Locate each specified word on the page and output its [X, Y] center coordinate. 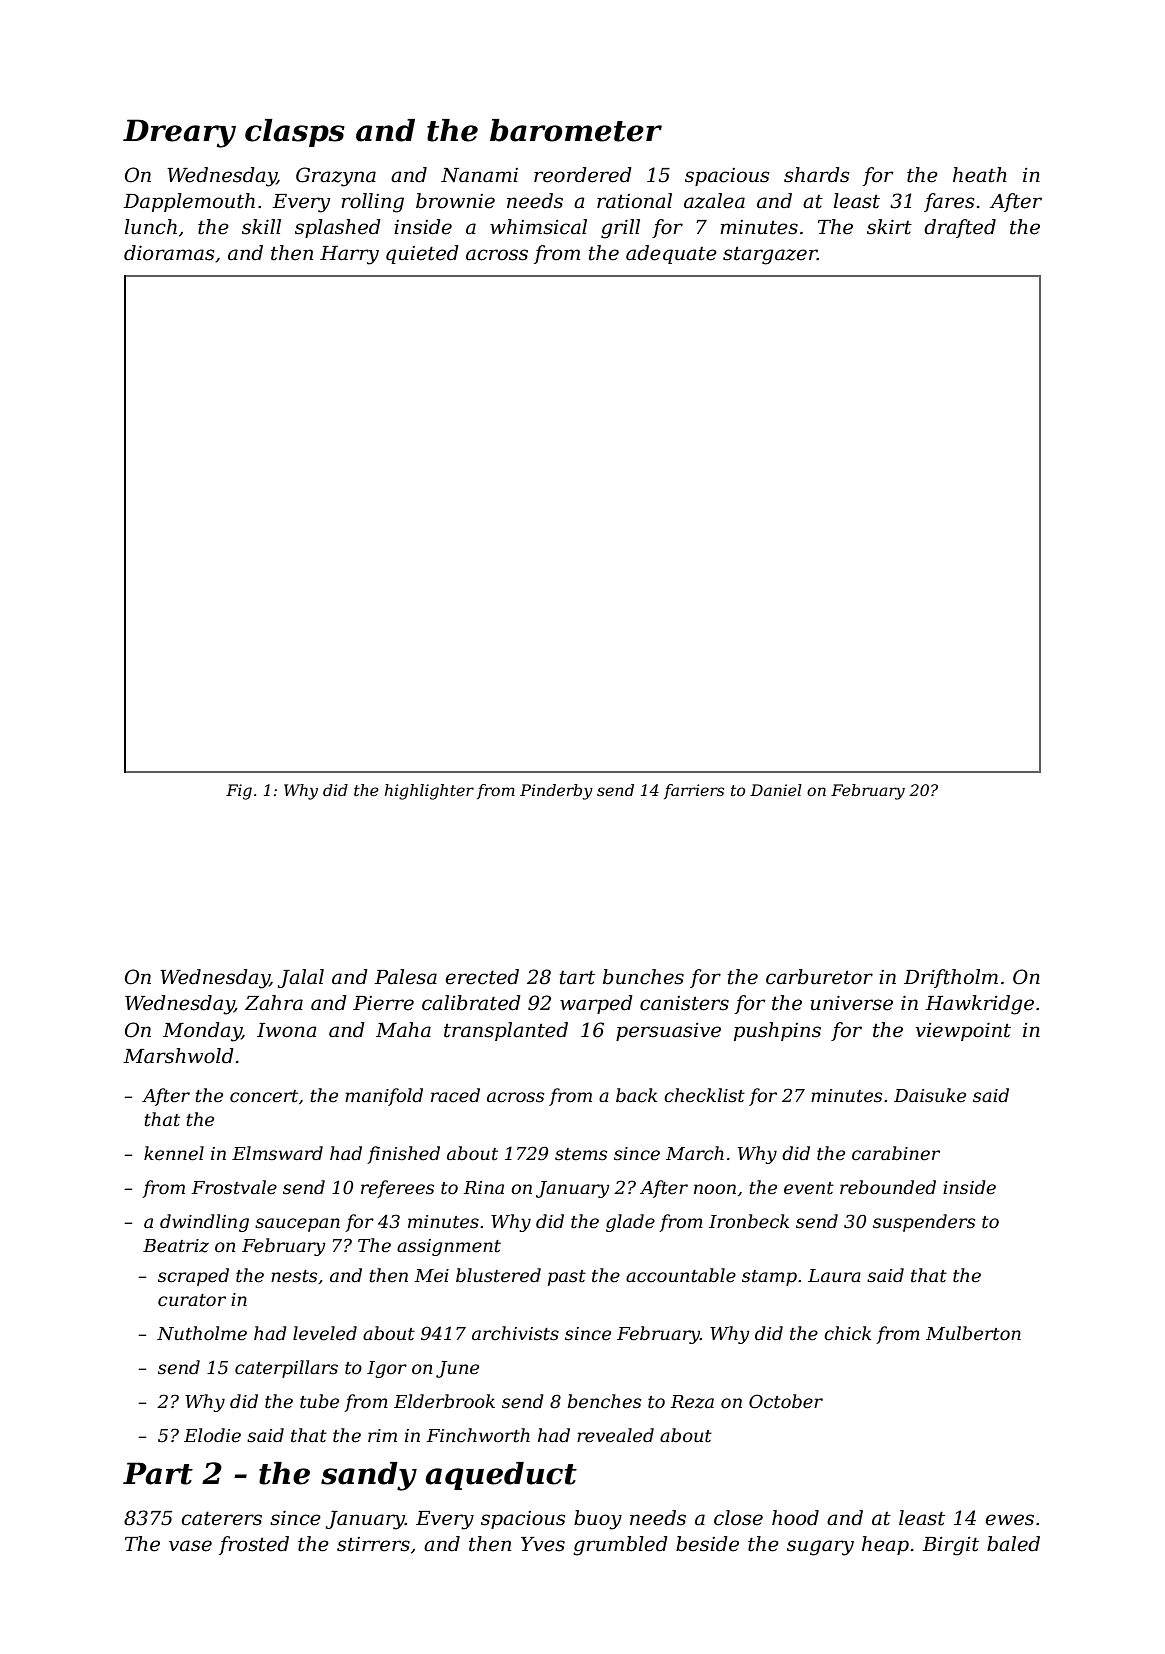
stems [581, 1154]
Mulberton [973, 1333]
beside [707, 1544]
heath [980, 175]
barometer [576, 130]
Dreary [179, 133]
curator [192, 1300]
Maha [403, 1030]
